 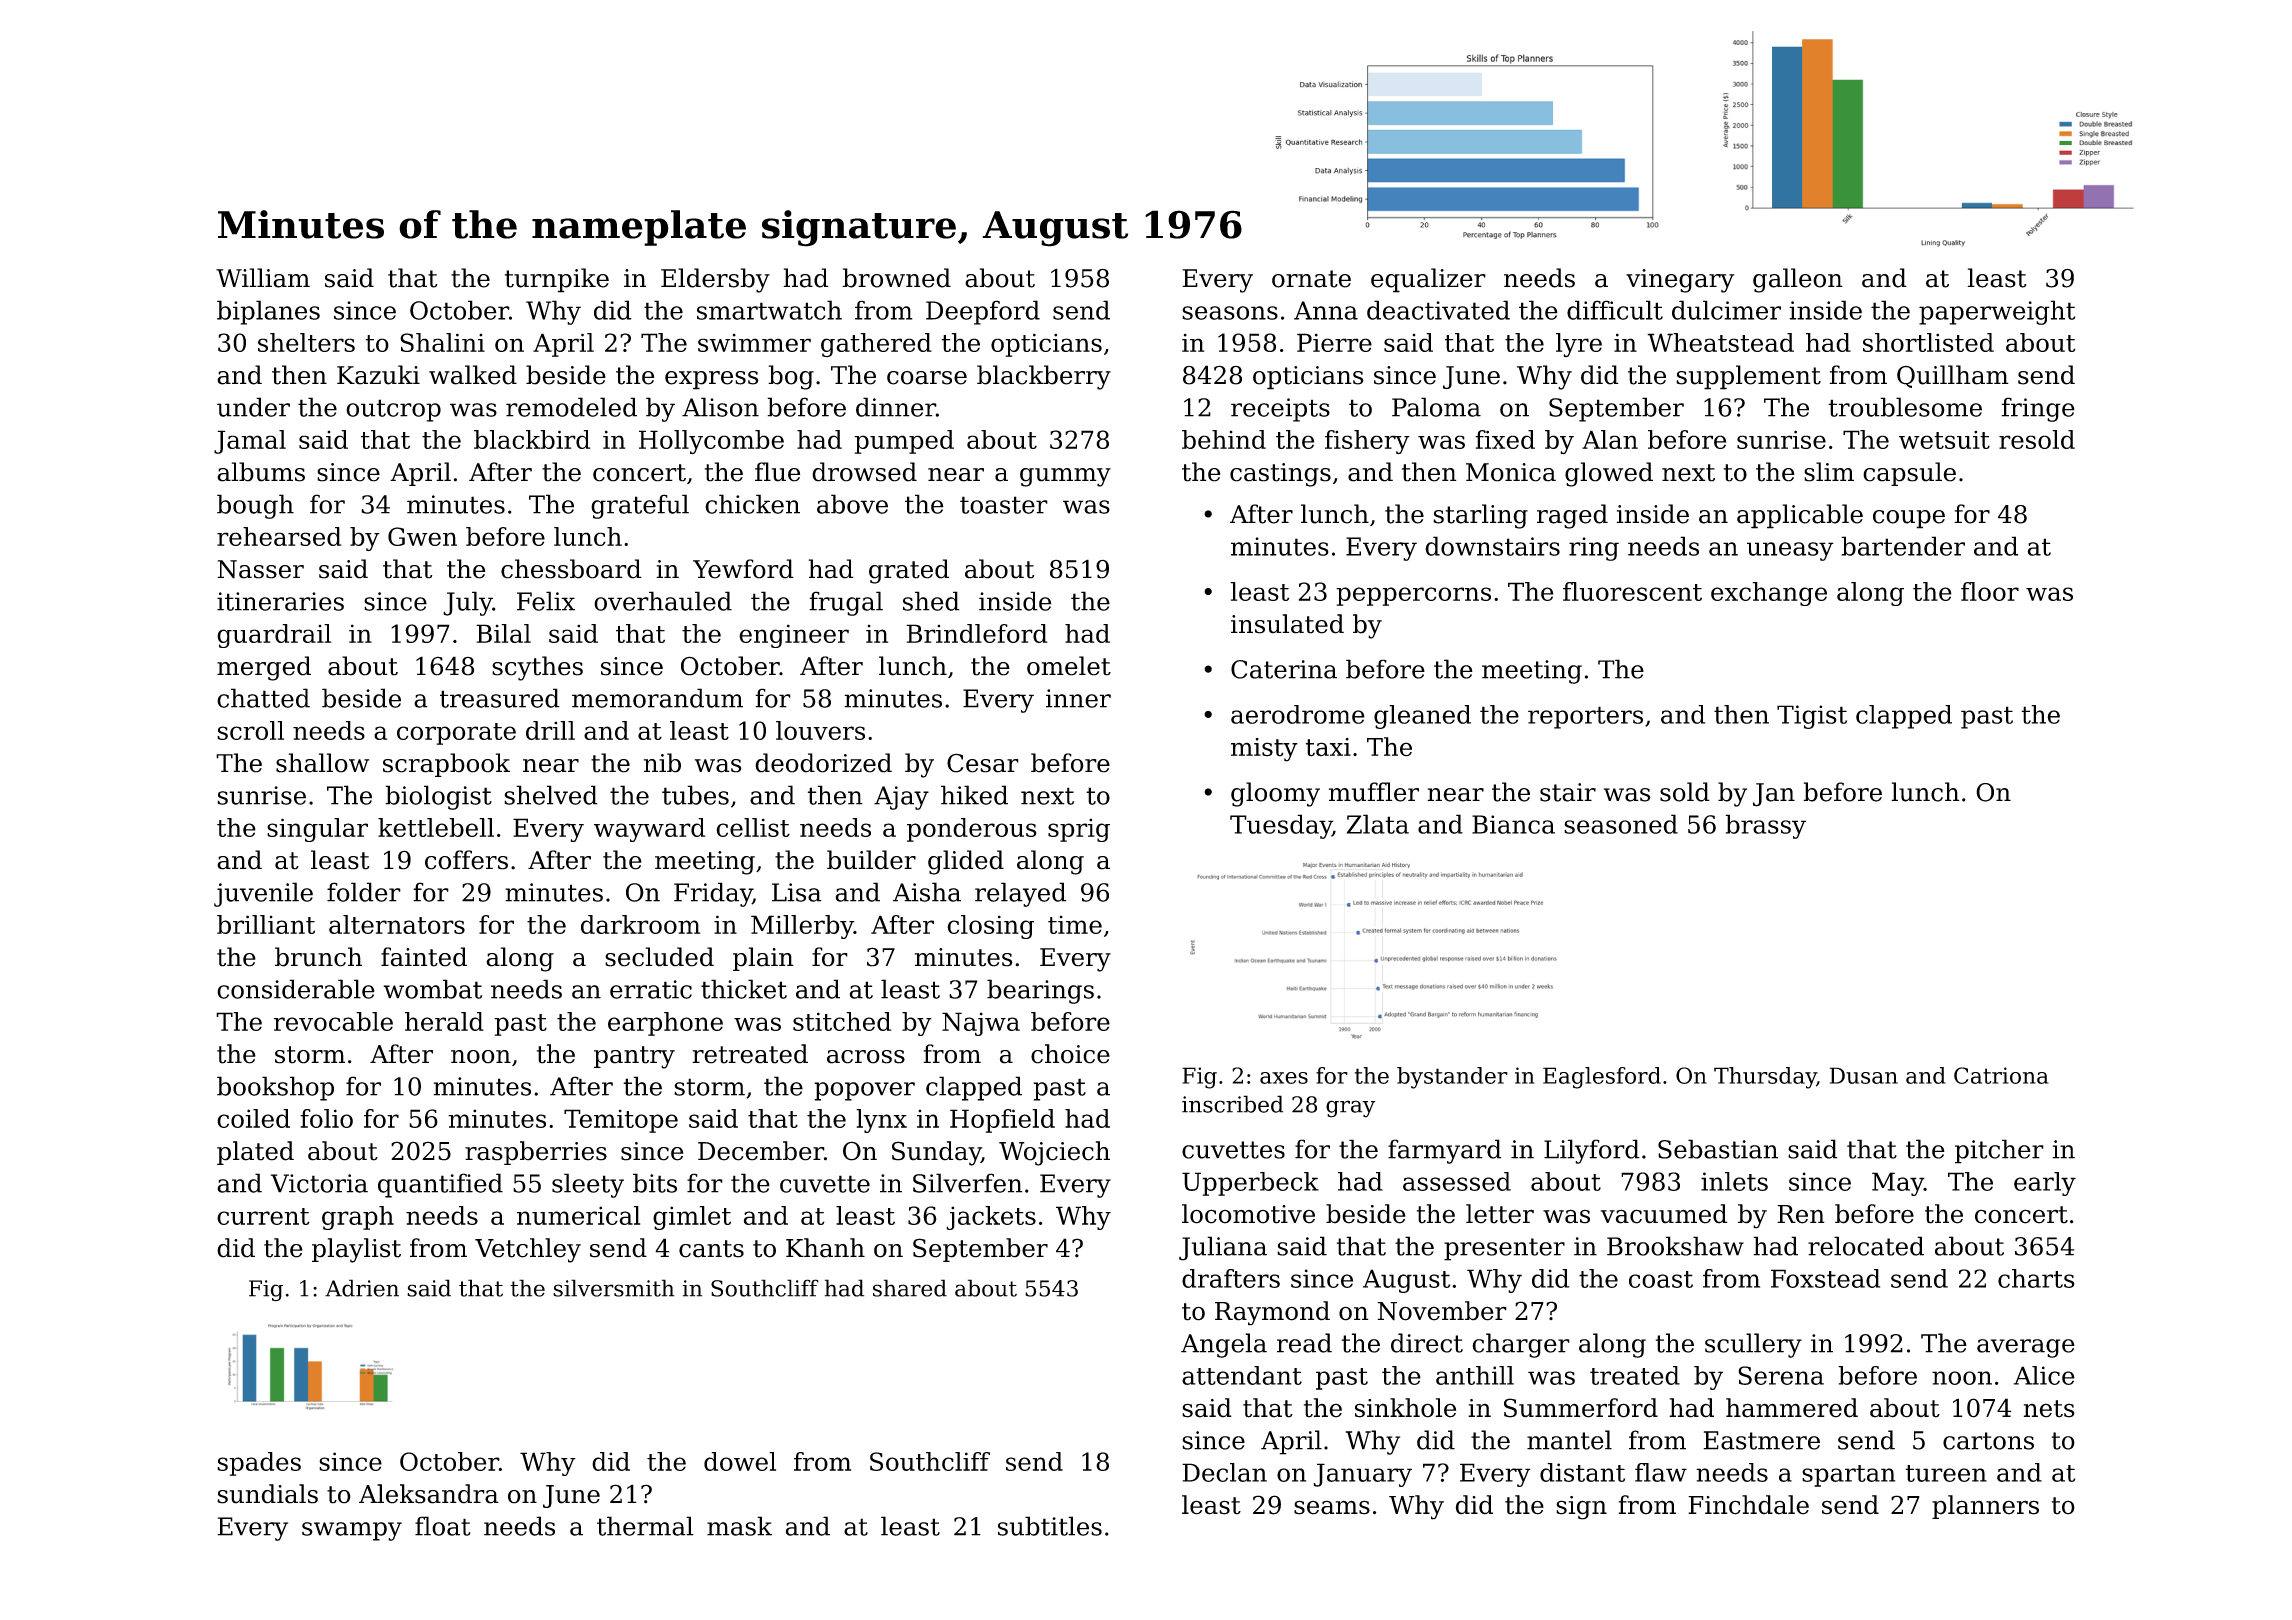 What do you see at coordinates (1990, 591) in the screenshot?
I see `floor` at bounding box center [1990, 591].
